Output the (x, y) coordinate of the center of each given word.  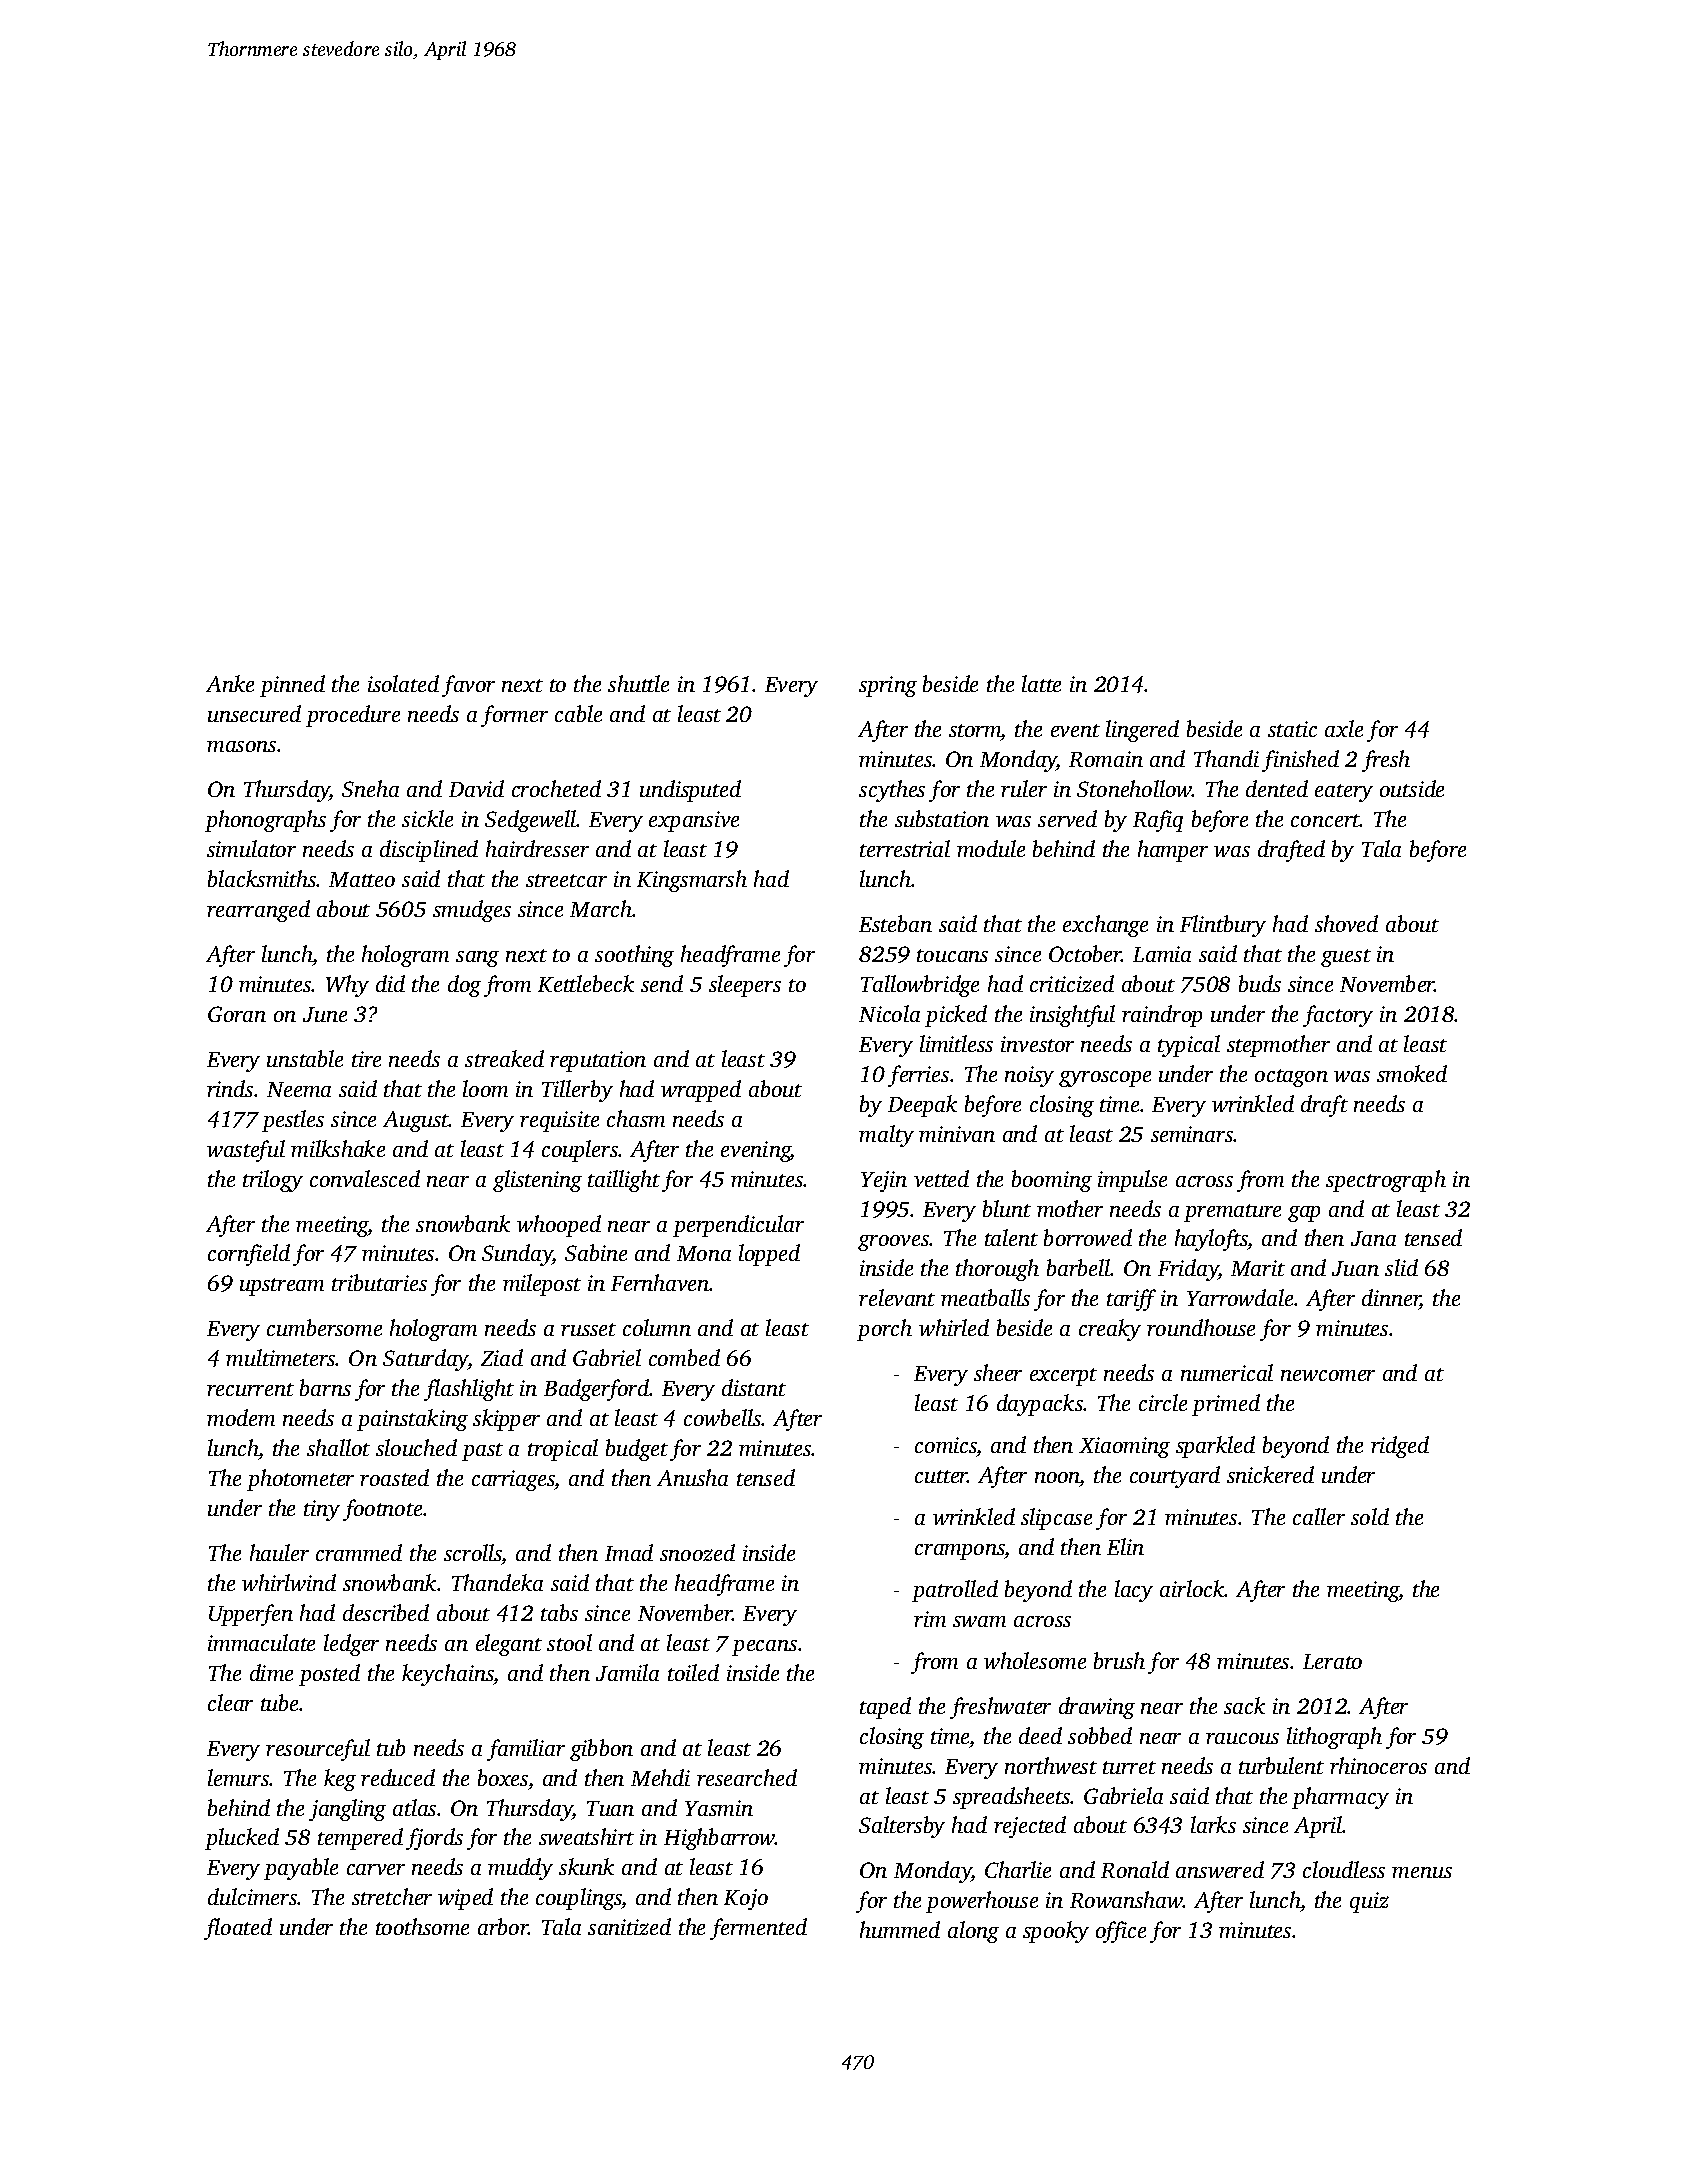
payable (301, 1869)
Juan (1355, 1268)
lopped (769, 1255)
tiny (322, 1510)
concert (1325, 820)
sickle (427, 818)
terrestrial (905, 848)
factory (1338, 1016)
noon (1057, 1477)
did (390, 983)
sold (1370, 1516)
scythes (892, 791)
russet (588, 1329)
